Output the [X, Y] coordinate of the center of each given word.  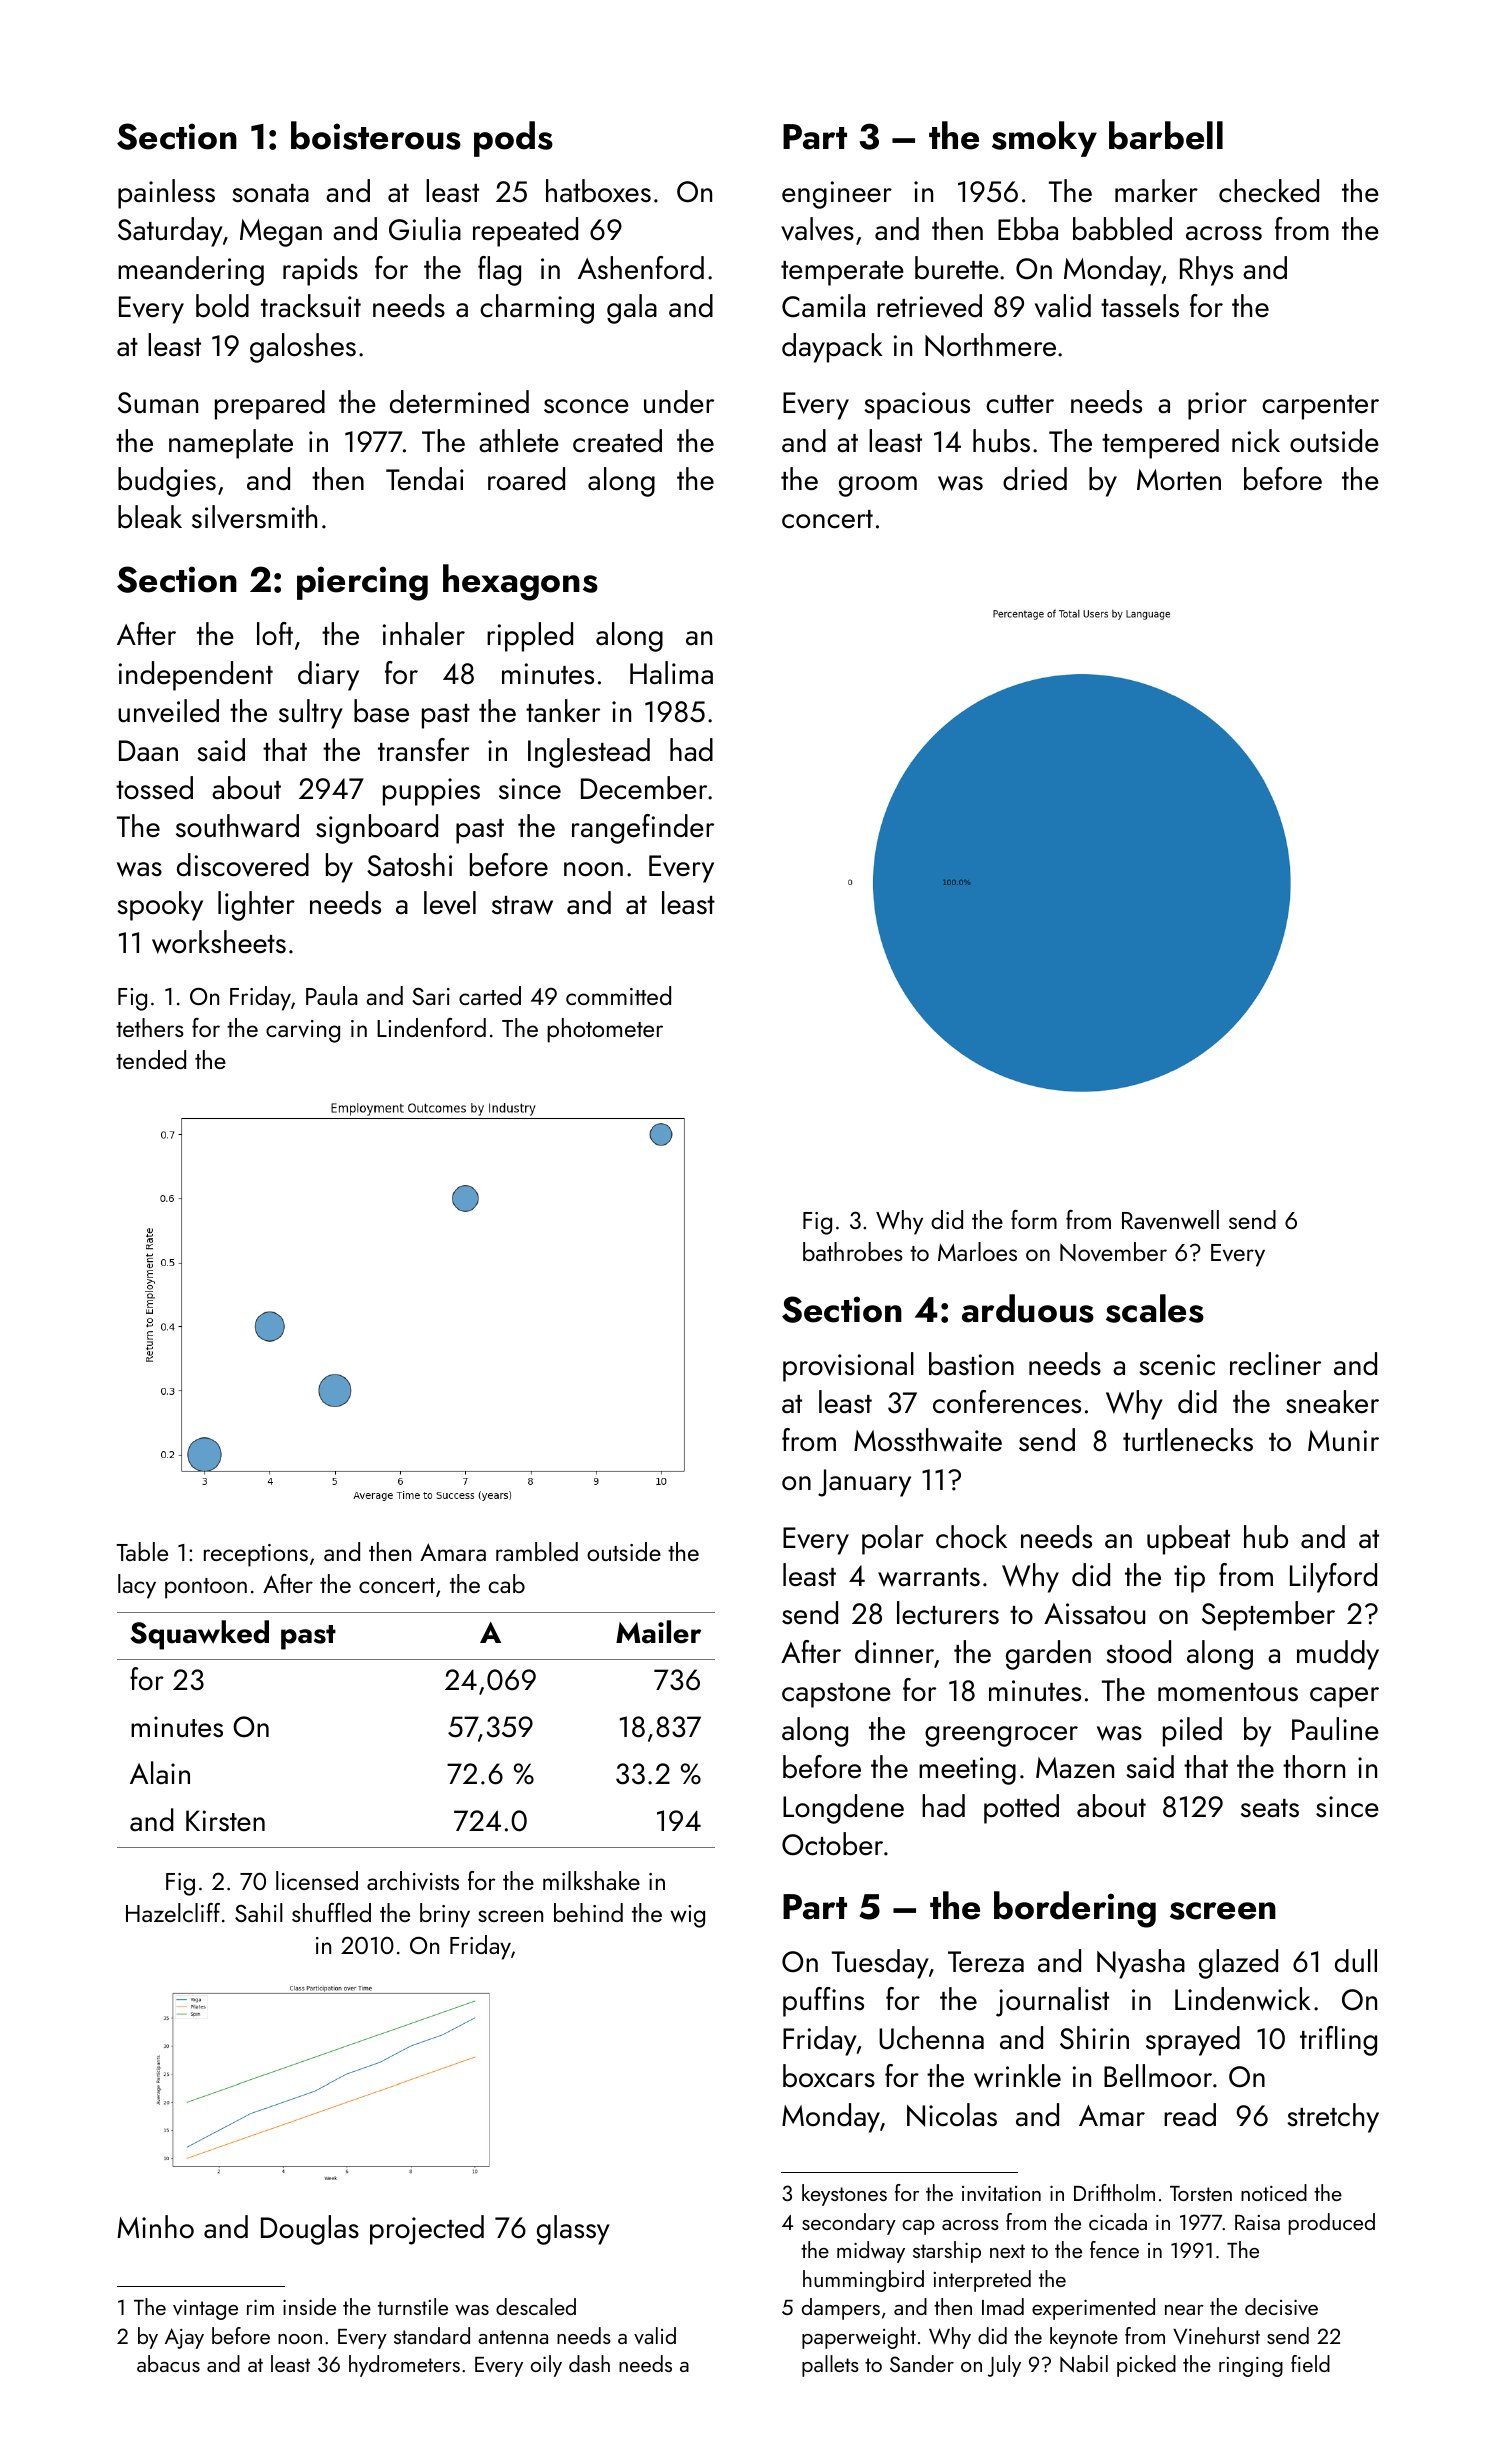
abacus [168, 2363]
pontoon [206, 1588]
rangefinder [643, 829]
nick [1256, 441]
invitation [1001, 2193]
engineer [837, 195]
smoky [1044, 139]
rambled [537, 1551]
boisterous [376, 135]
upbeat [1188, 1540]
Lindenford [431, 1027]
